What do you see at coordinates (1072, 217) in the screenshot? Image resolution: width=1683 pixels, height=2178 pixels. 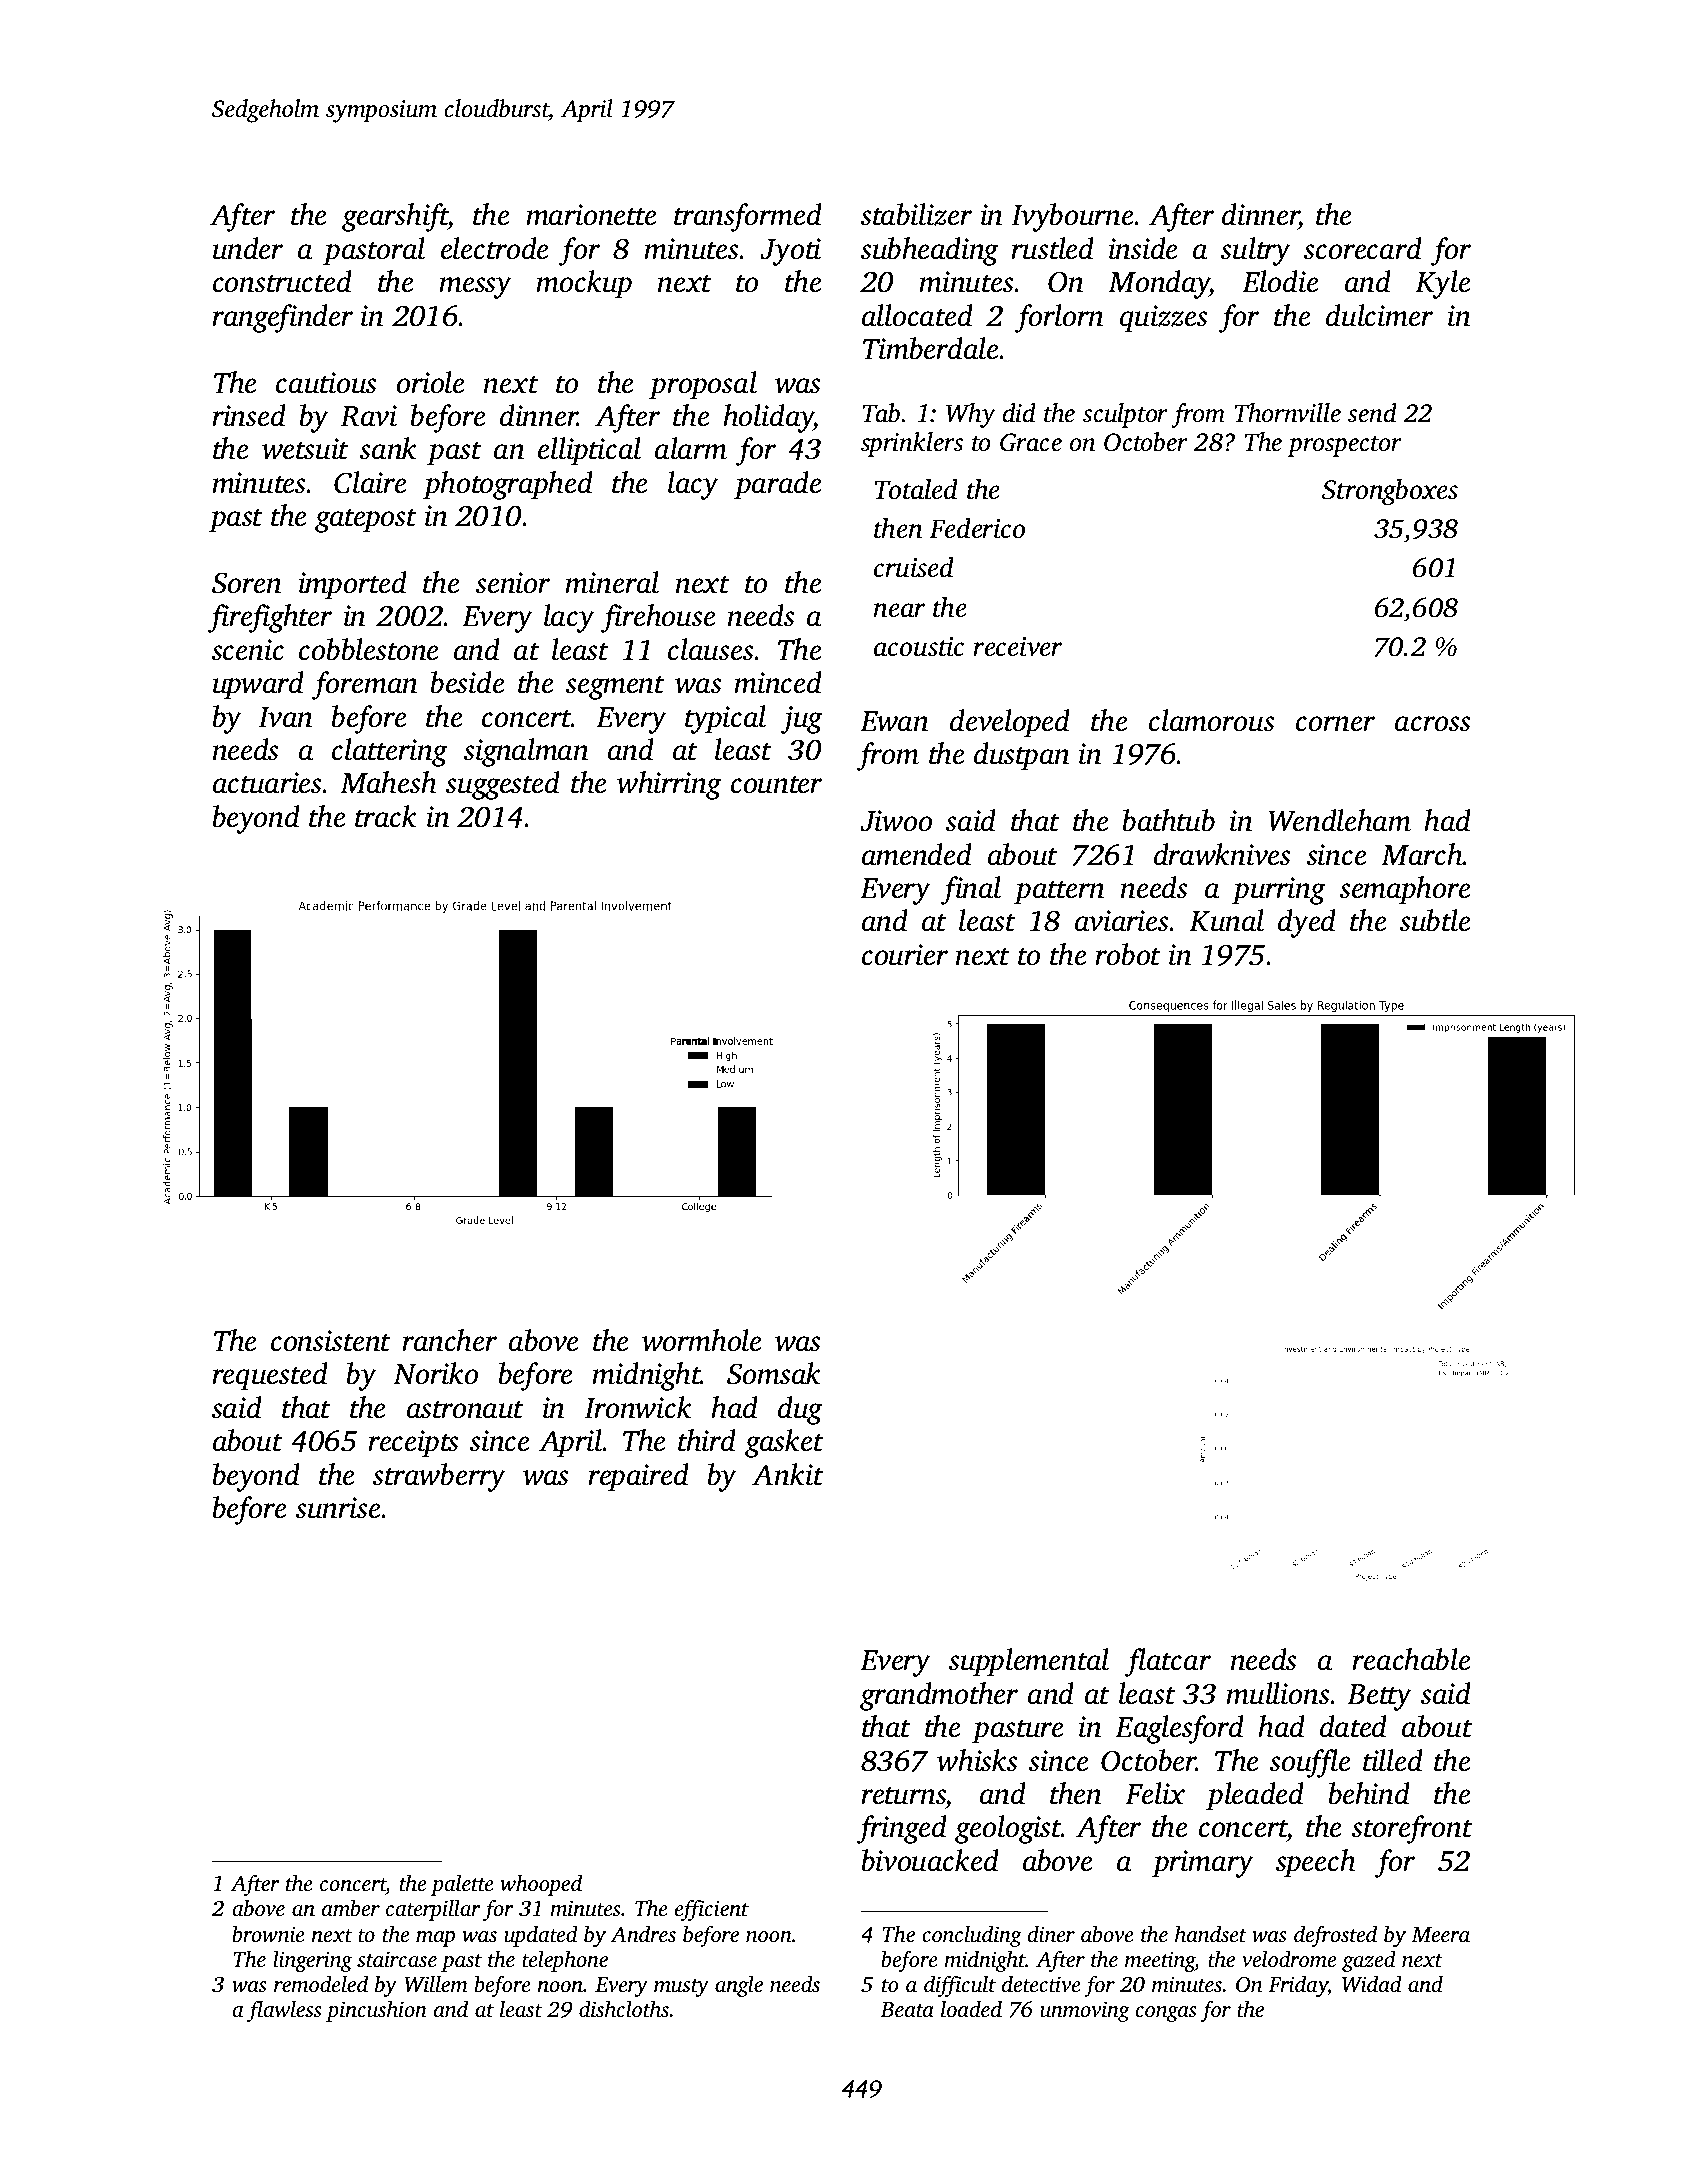 I see `Ivybourne` at bounding box center [1072, 217].
